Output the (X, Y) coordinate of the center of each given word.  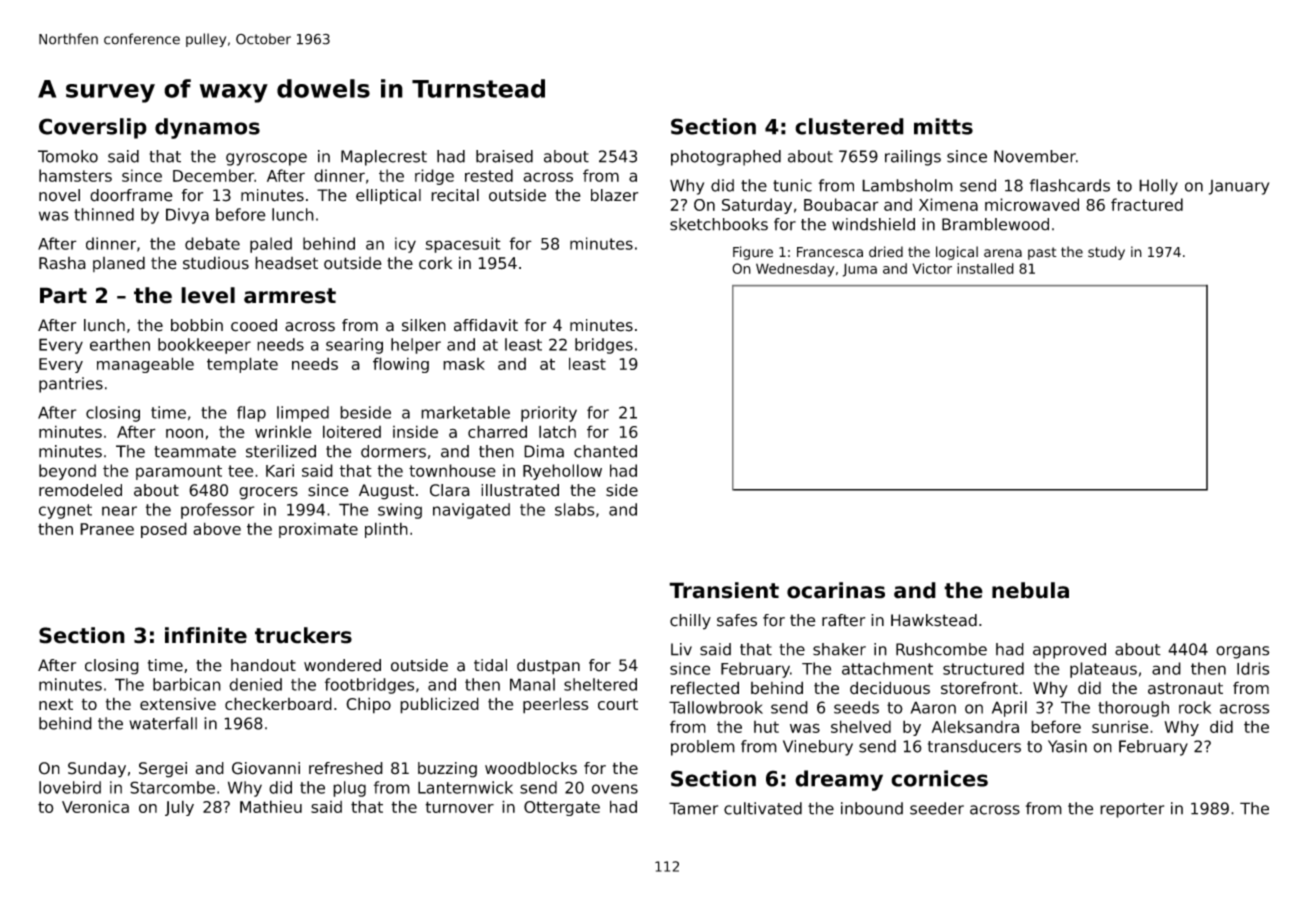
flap (251, 414)
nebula (1030, 590)
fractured (1147, 204)
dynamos (207, 128)
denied (255, 684)
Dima (544, 451)
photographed (726, 158)
